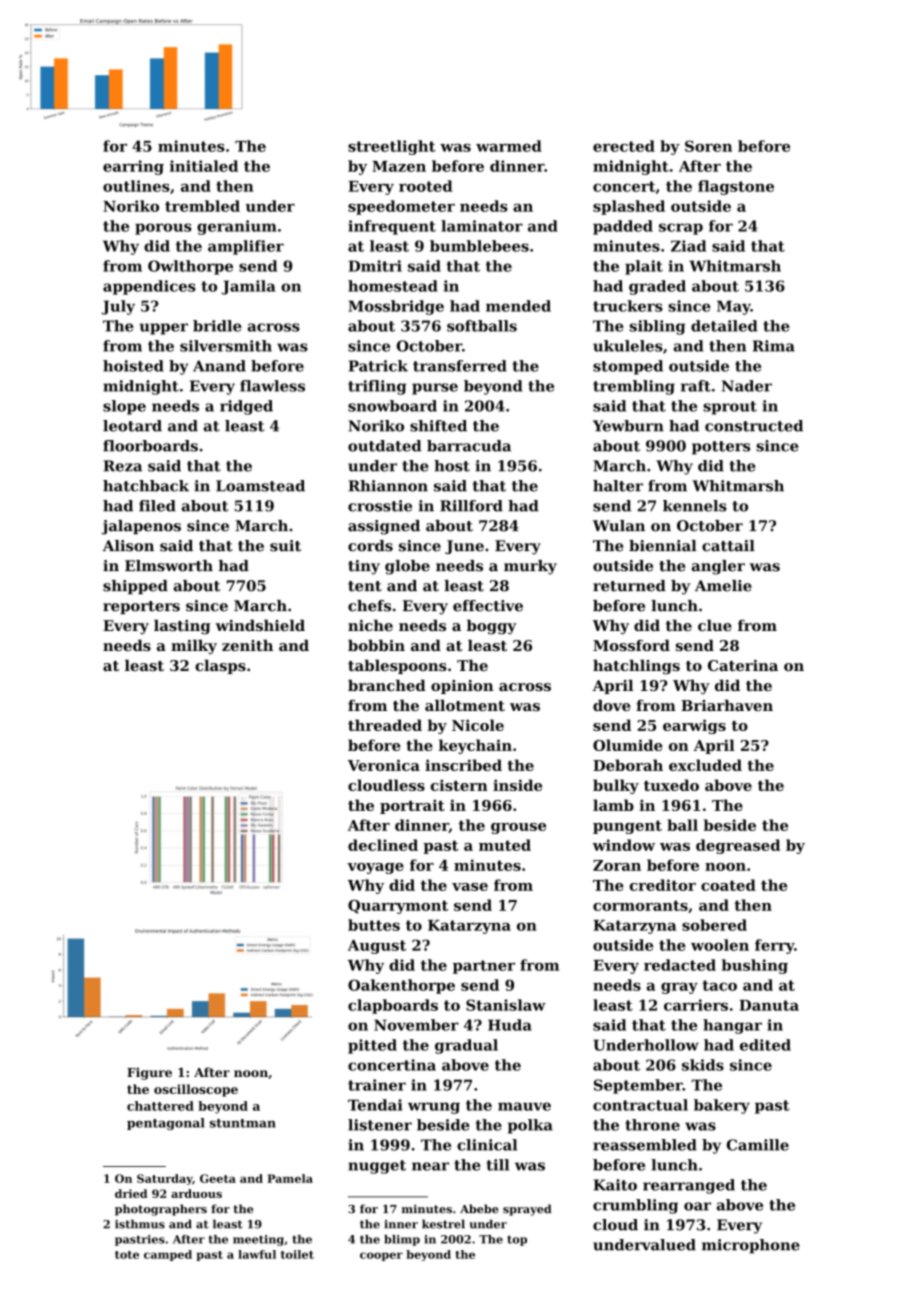  Describe the element at coordinates (738, 846) in the screenshot. I see `degreased` at that location.
